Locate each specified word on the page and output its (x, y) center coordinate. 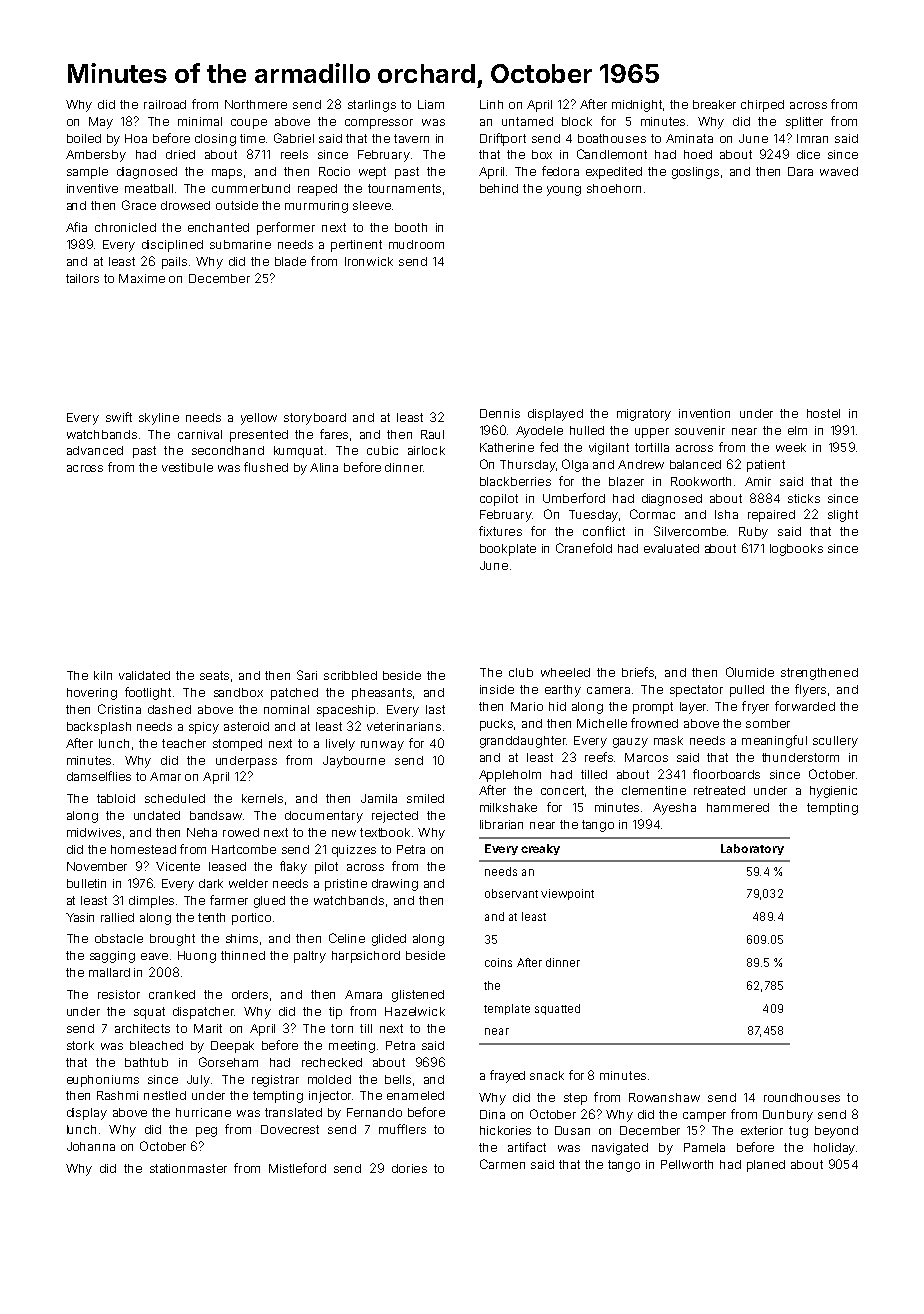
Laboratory (752, 849)
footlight (148, 693)
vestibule (187, 467)
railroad (165, 104)
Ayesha (674, 809)
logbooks (796, 550)
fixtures (500, 531)
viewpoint (567, 894)
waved (839, 171)
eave (154, 956)
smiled (425, 798)
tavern (411, 138)
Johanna (91, 1146)
